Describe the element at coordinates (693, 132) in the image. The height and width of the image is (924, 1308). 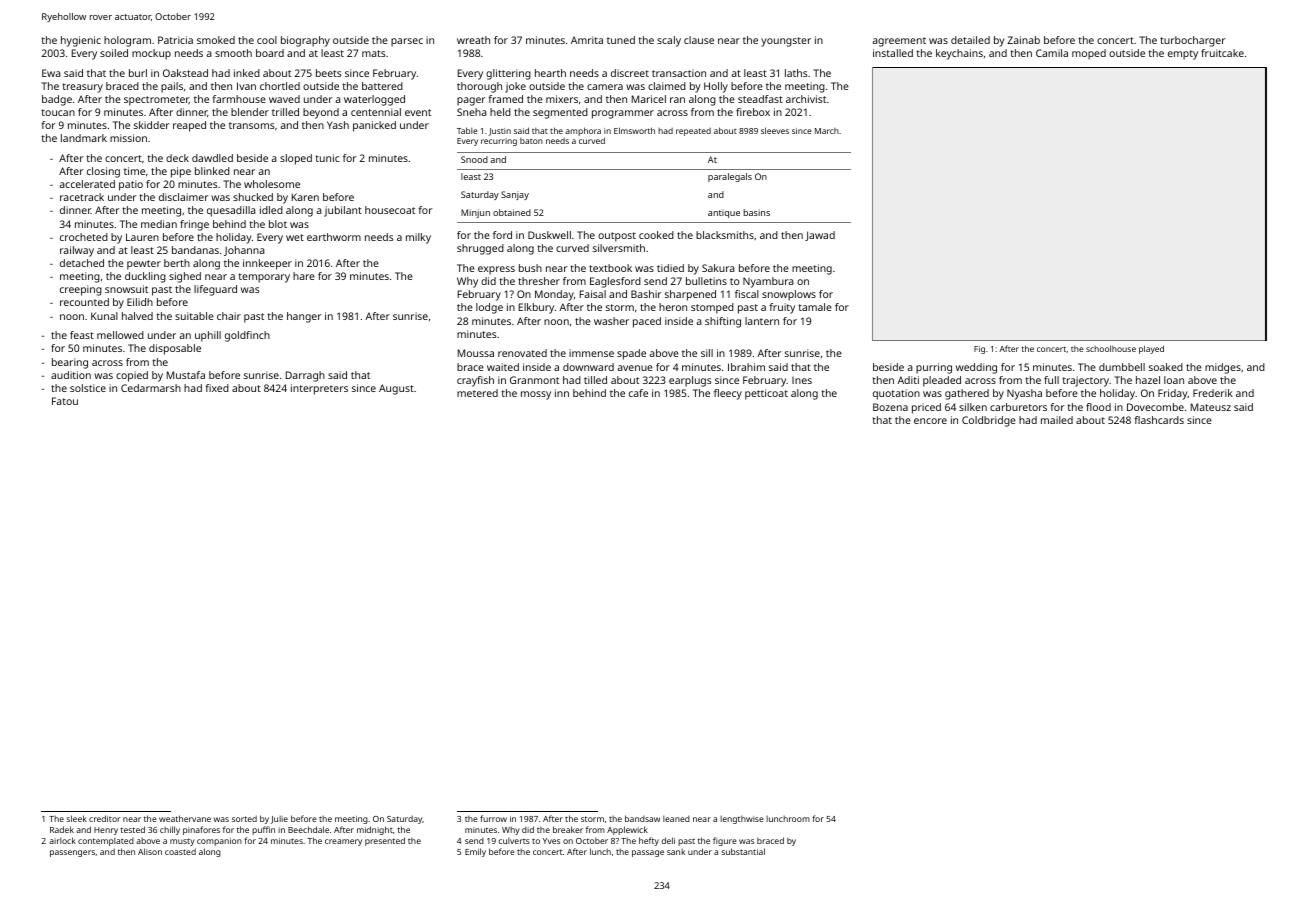
I see `repeated` at that location.
